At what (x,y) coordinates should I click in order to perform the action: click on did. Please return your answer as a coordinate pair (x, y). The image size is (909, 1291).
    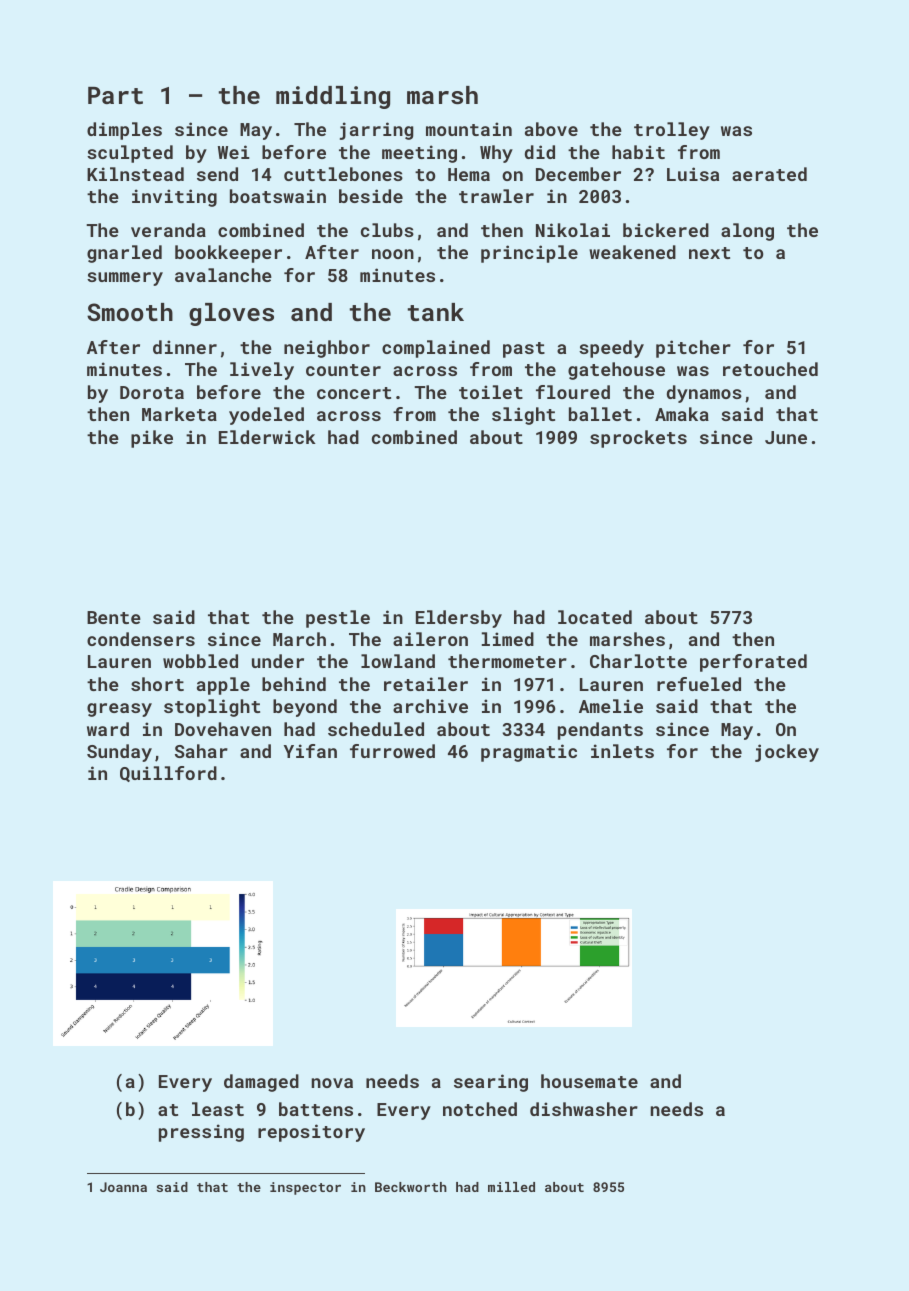
    Looking at the image, I should click on (540, 152).
